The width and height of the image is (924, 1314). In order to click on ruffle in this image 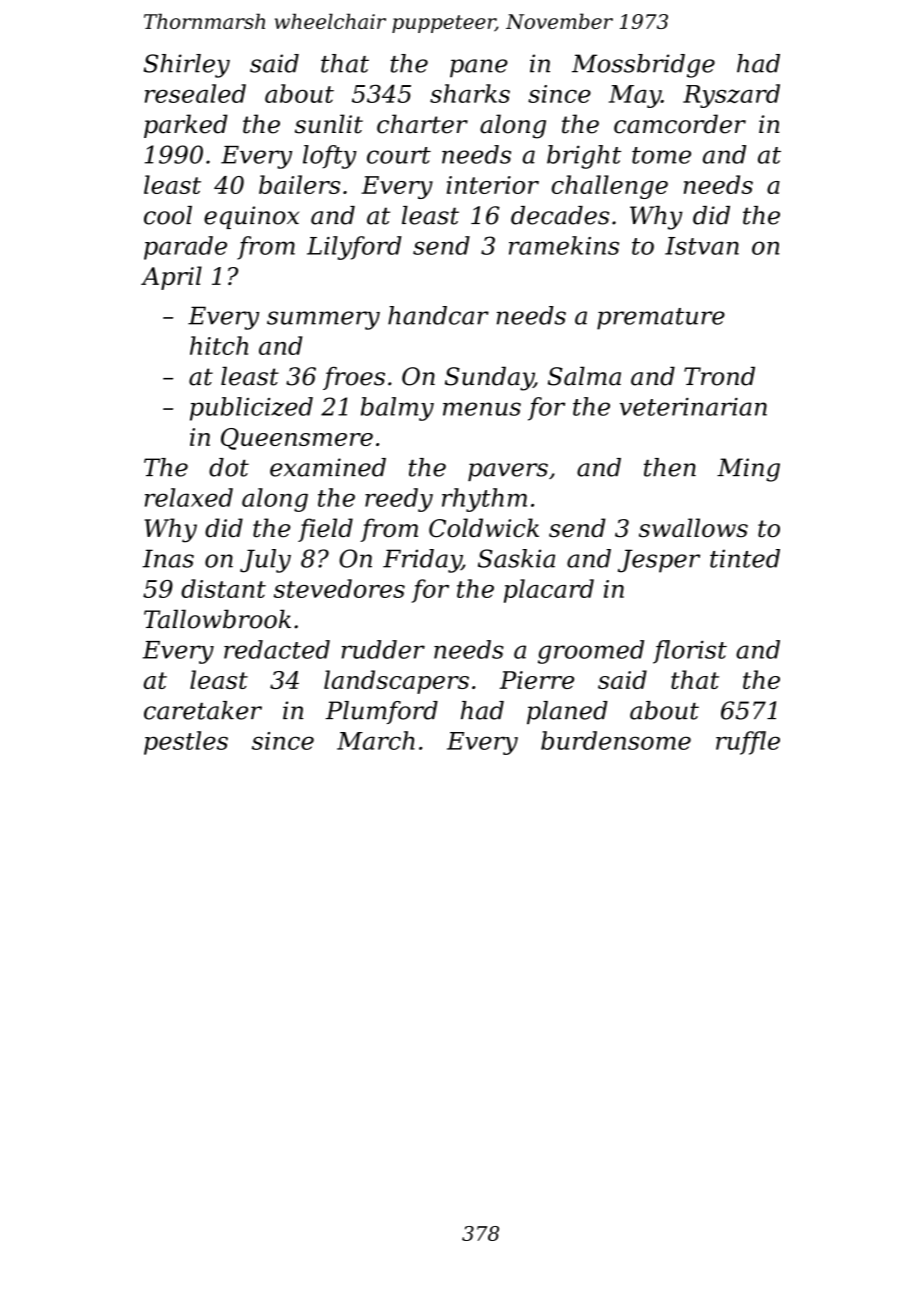, I will do `click(748, 743)`.
